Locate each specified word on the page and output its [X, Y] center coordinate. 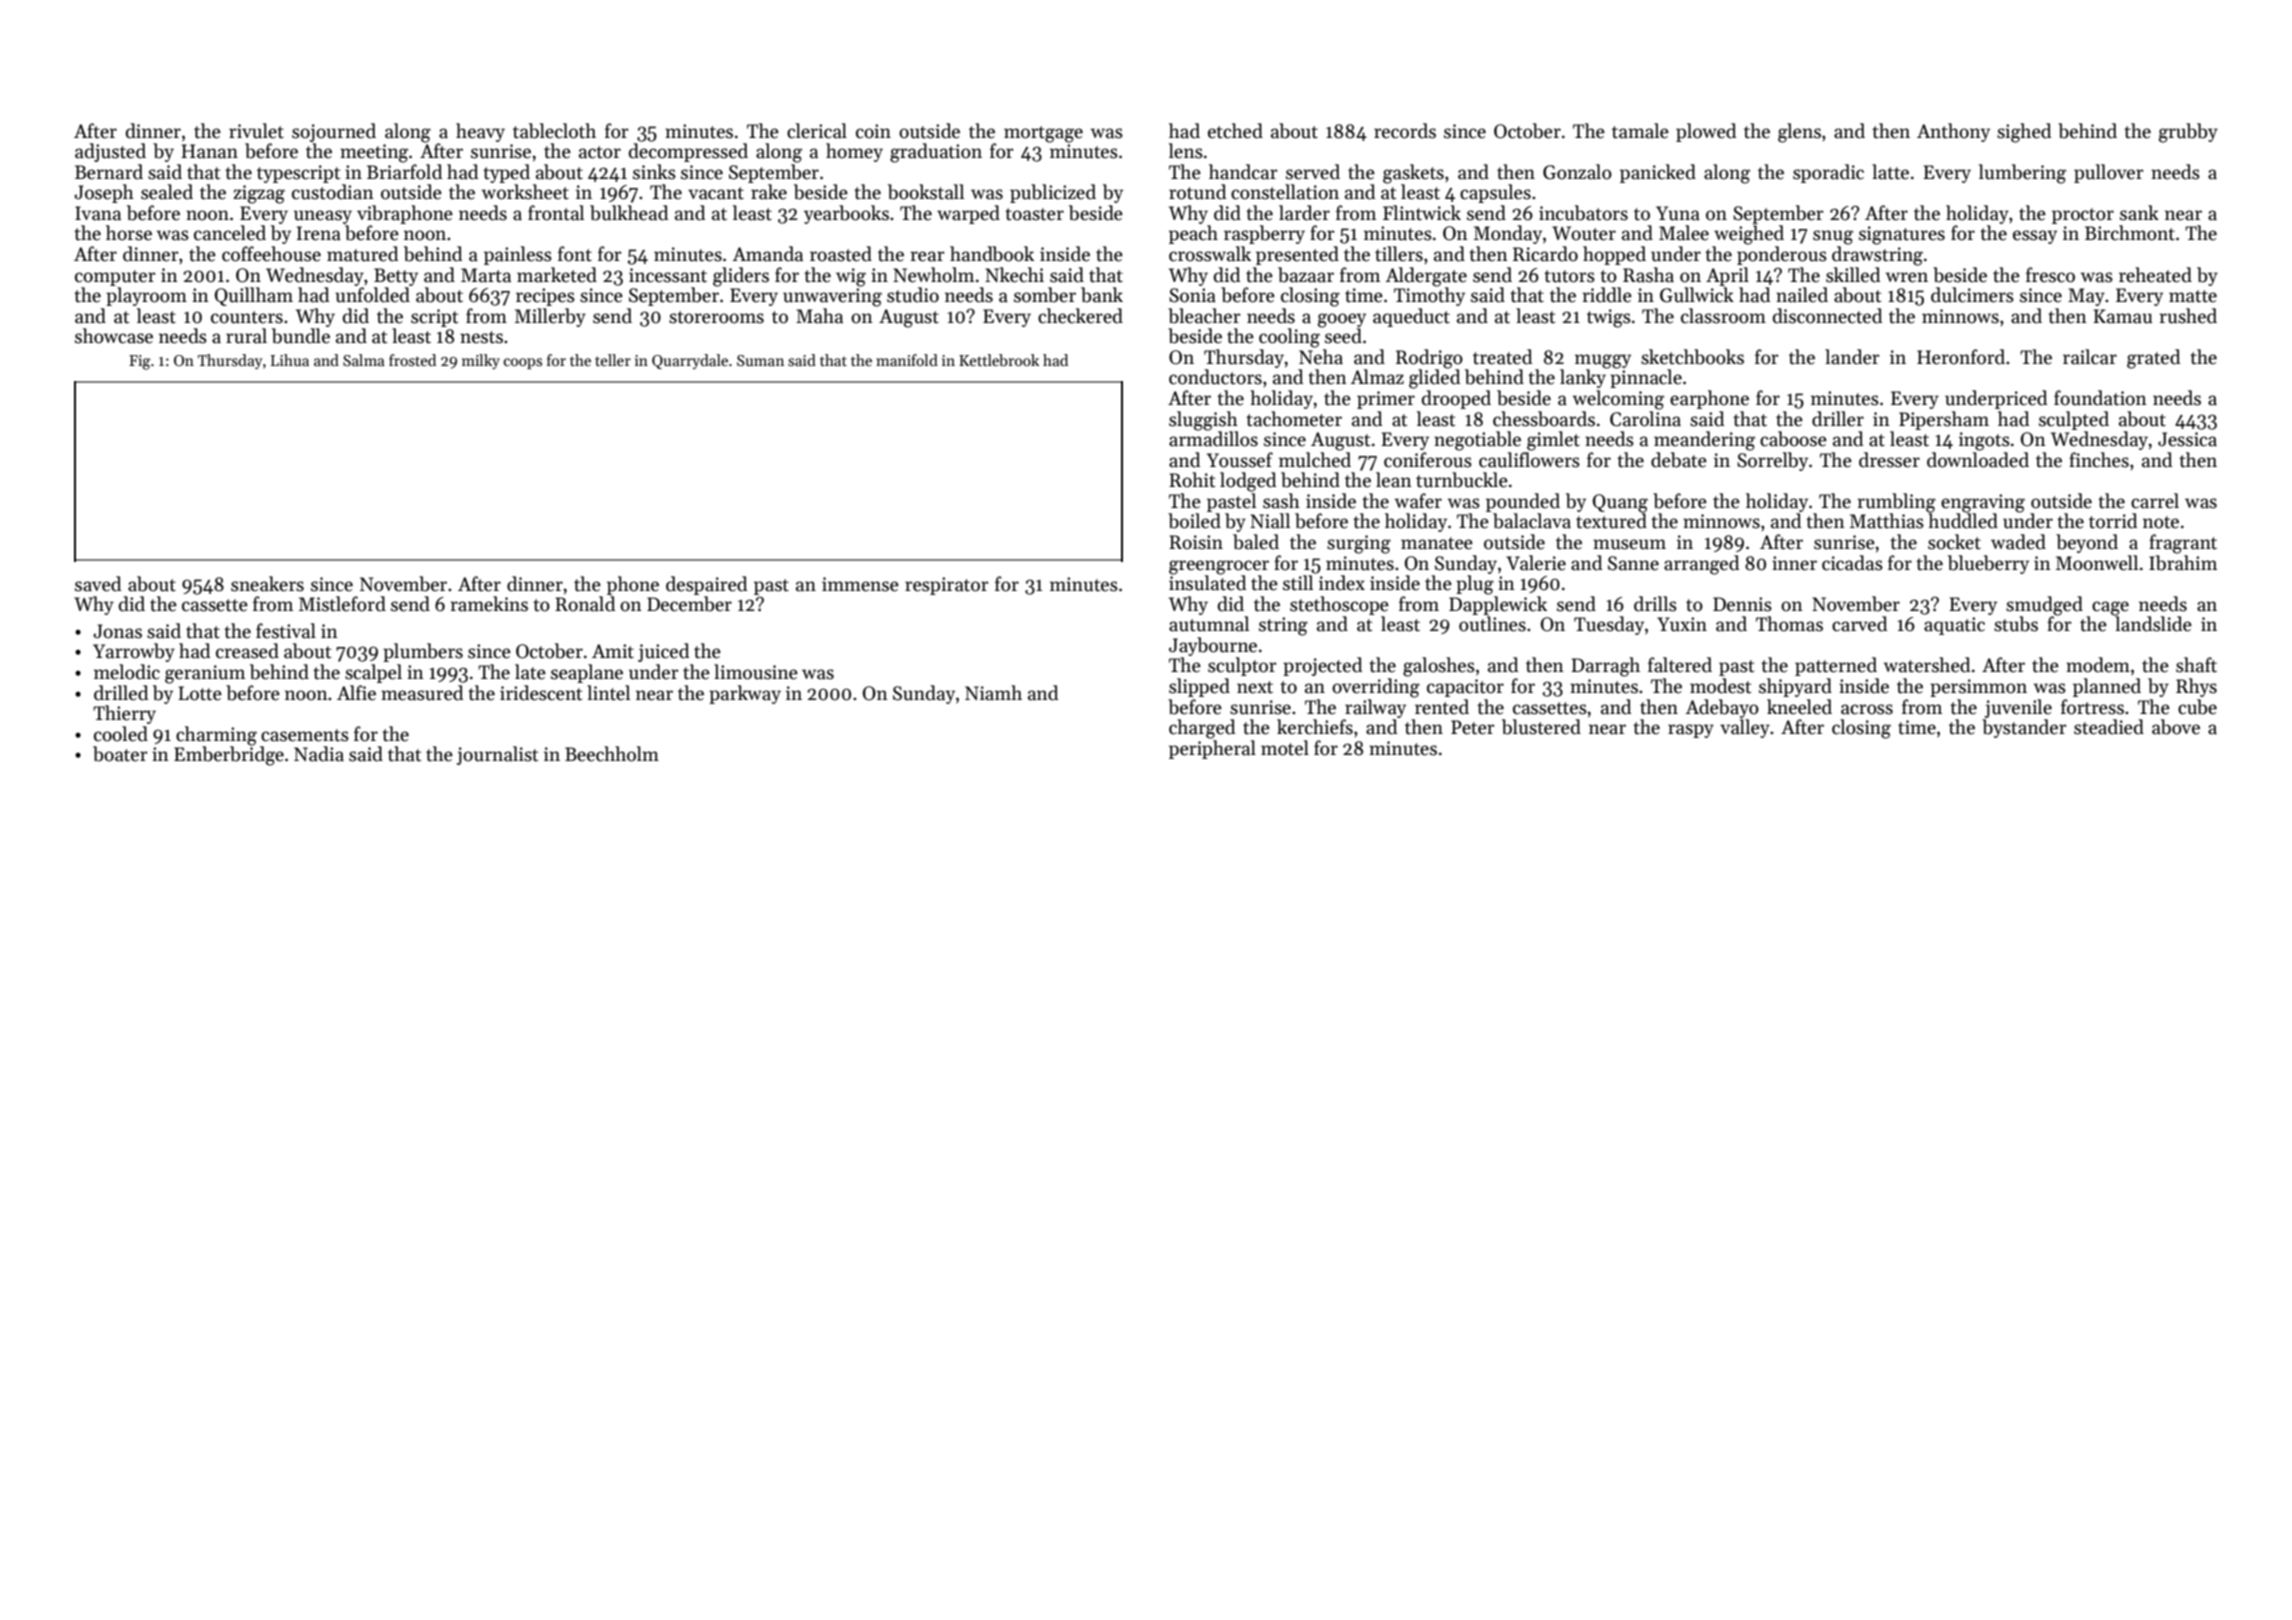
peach [1193, 234]
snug [1833, 237]
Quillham [254, 296]
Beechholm [612, 754]
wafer [1418, 501]
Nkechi [1014, 275]
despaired [706, 585]
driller [1838, 419]
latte [1890, 172]
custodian [333, 192]
